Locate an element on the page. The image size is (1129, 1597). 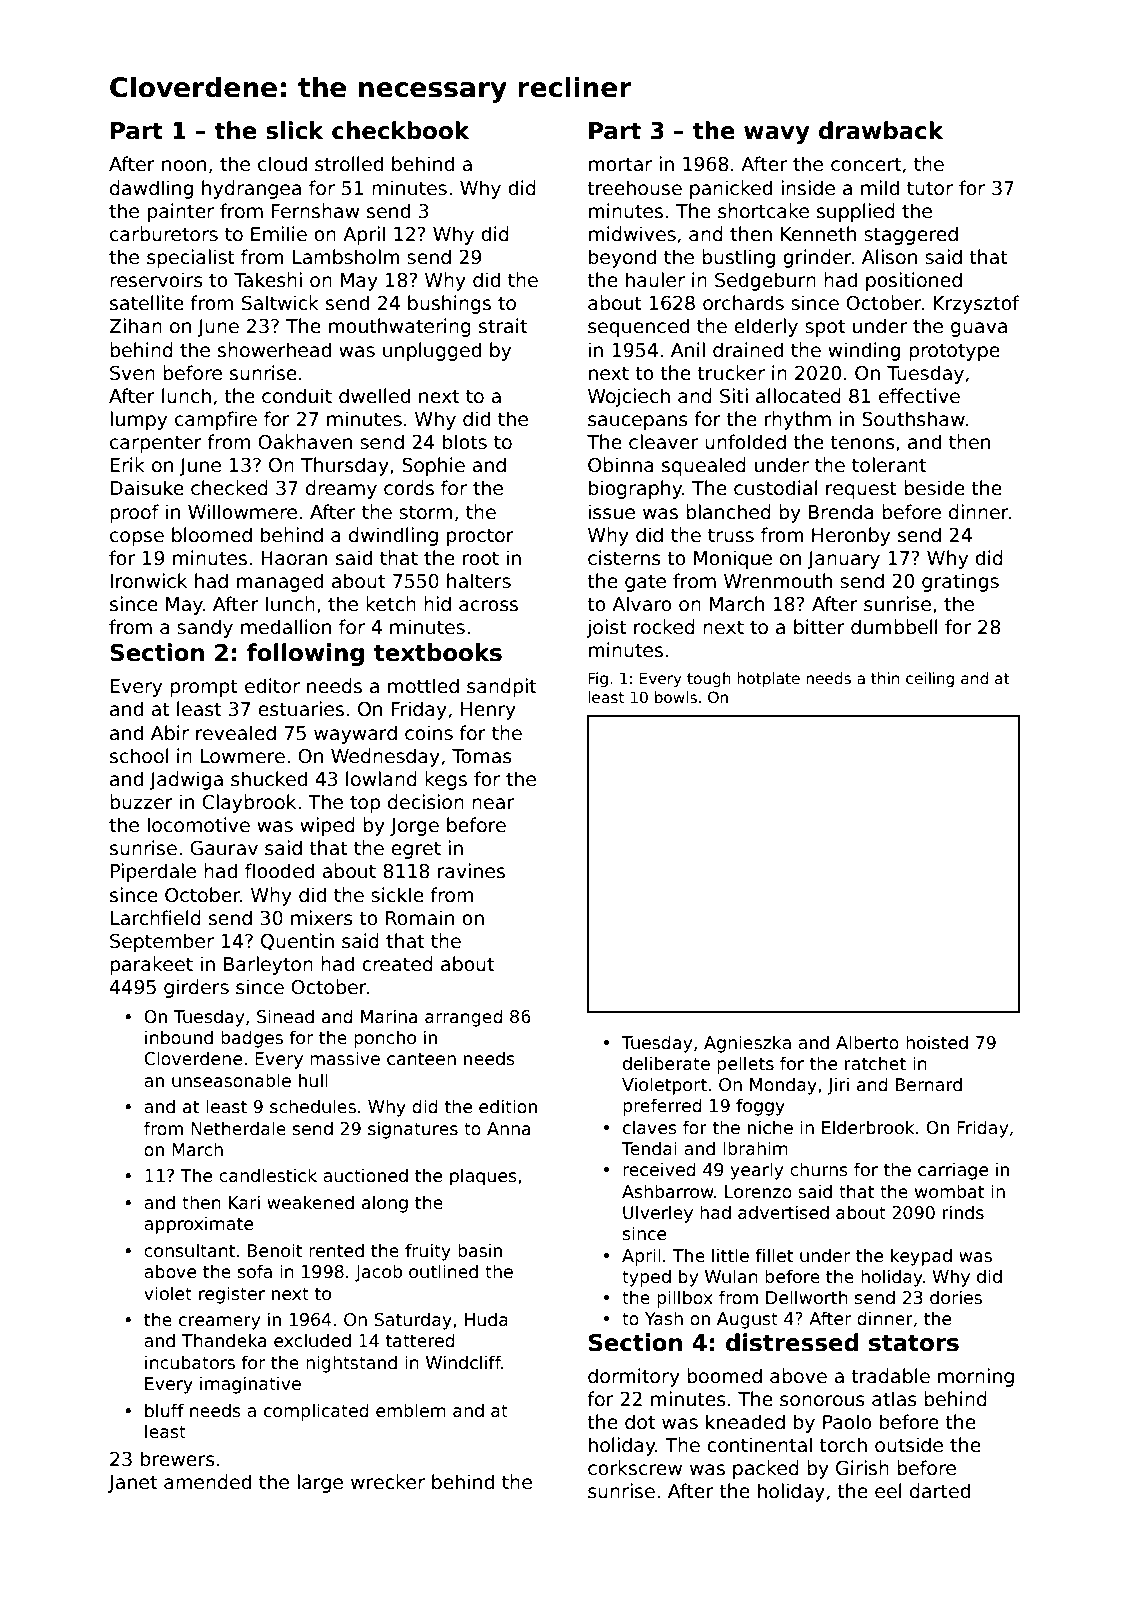
near is located at coordinates (493, 804).
